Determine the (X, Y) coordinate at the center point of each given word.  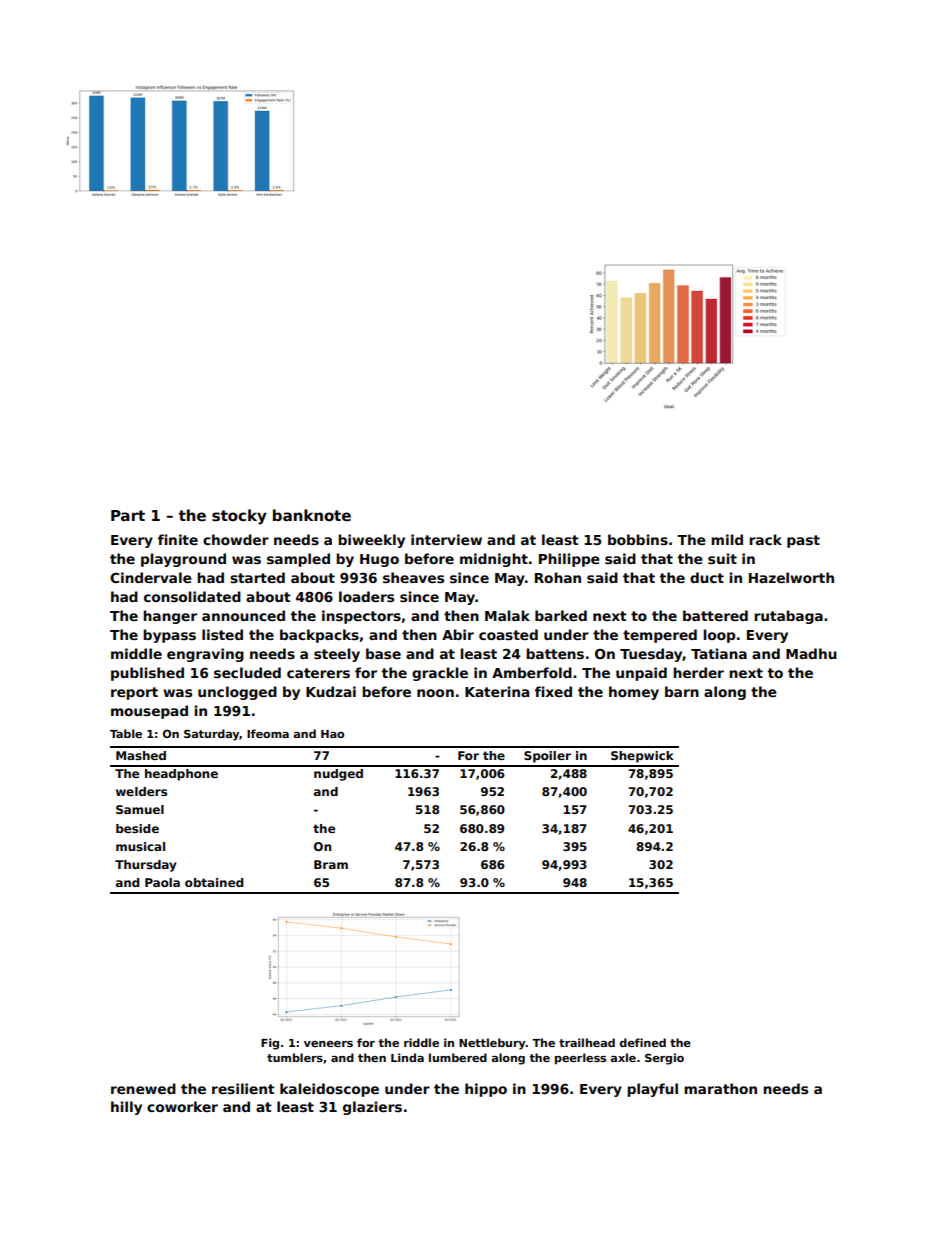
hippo (486, 1090)
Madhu (811, 653)
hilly (126, 1108)
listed (222, 634)
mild (727, 539)
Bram (331, 864)
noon (435, 693)
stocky (239, 517)
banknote (312, 515)
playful (652, 1090)
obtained (214, 882)
